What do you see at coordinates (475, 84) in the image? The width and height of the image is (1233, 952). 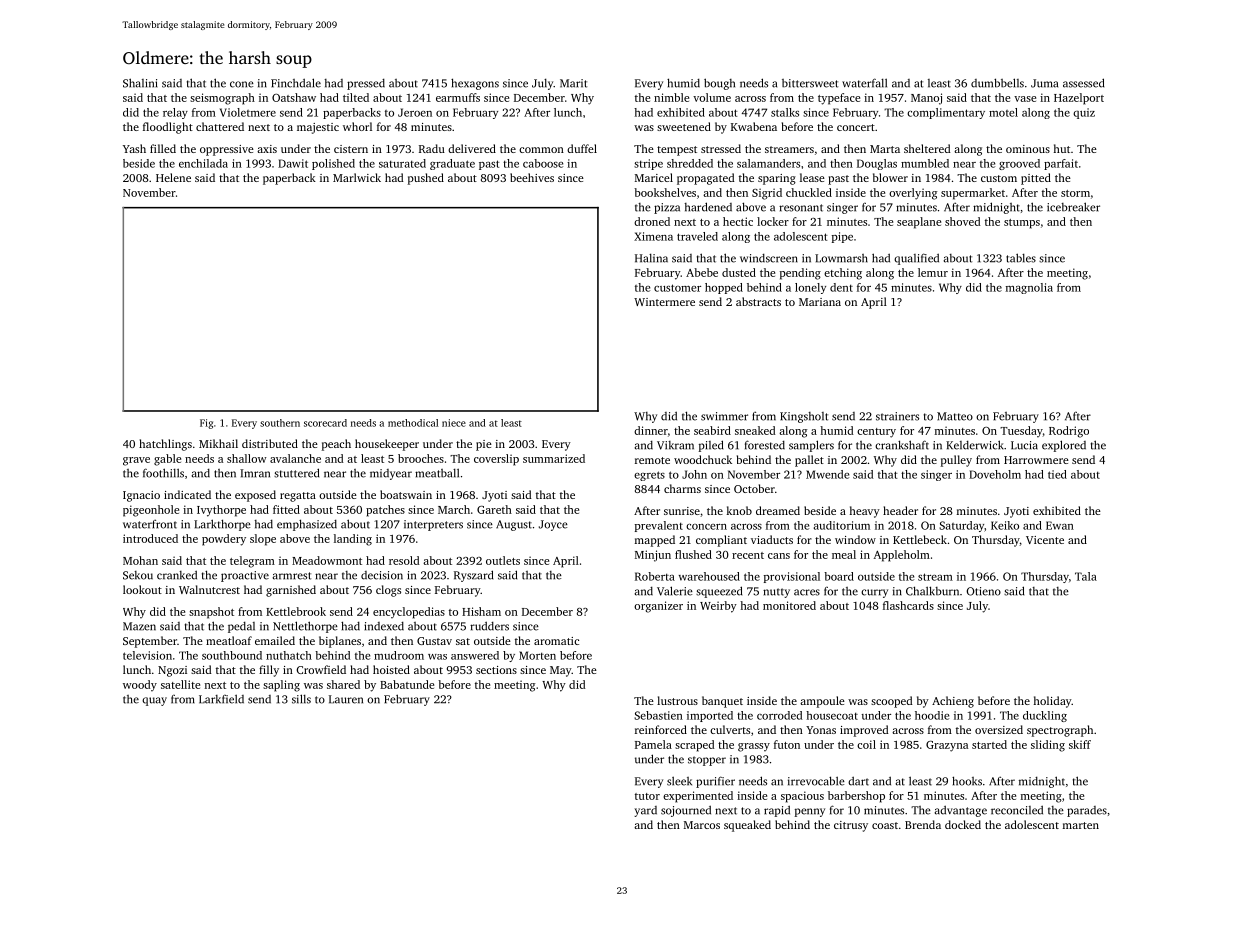 I see `hexagons` at bounding box center [475, 84].
